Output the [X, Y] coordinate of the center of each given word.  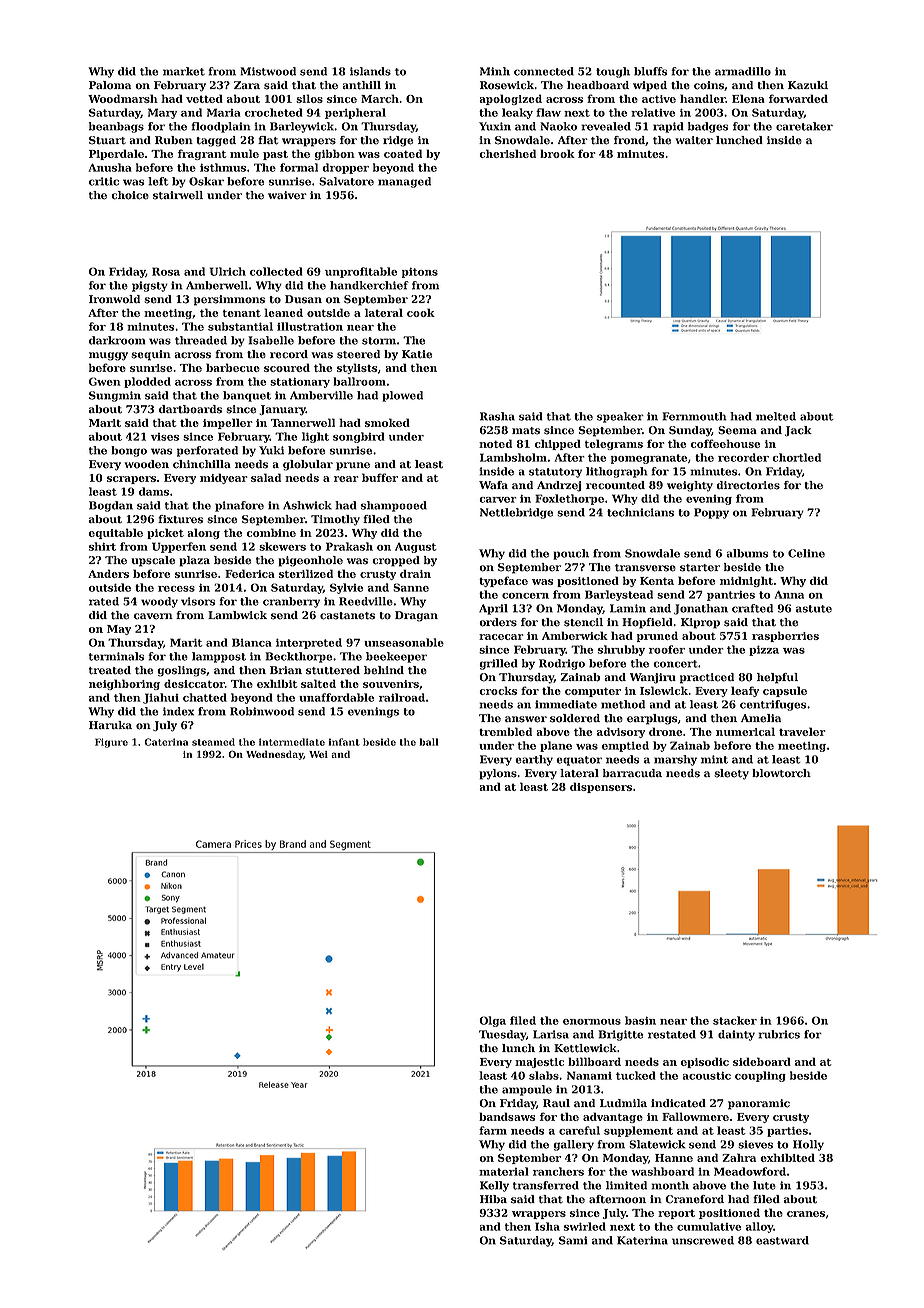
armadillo [743, 71]
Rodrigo [562, 664]
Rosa [166, 271]
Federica [250, 573]
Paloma [110, 85]
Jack [798, 431]
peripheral [355, 113]
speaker [620, 417]
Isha [547, 1226]
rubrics [779, 1034]
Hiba [493, 1199]
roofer [667, 649]
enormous [592, 1022]
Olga [492, 1021]
